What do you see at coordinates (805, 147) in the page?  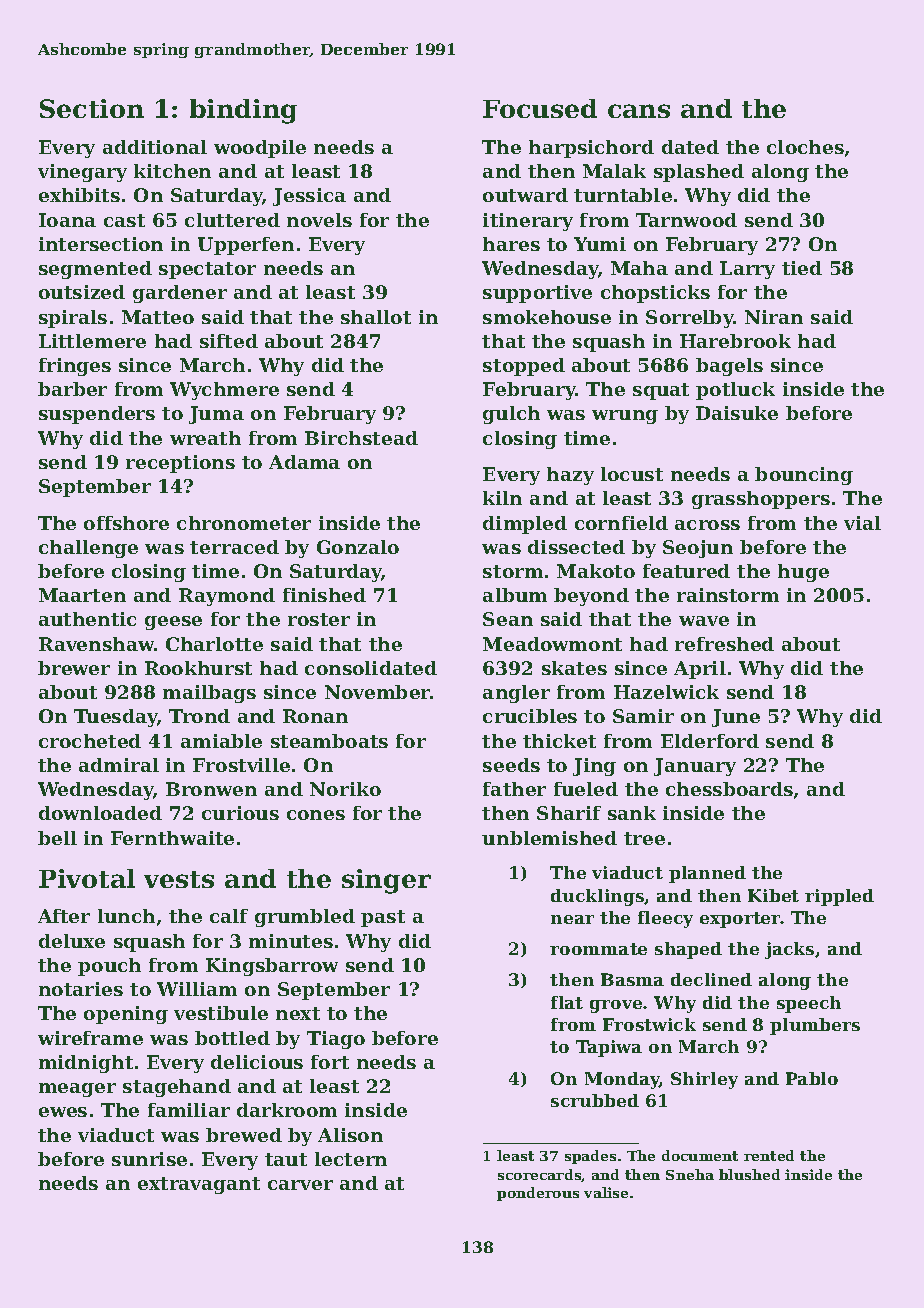 I see `cloches` at bounding box center [805, 147].
